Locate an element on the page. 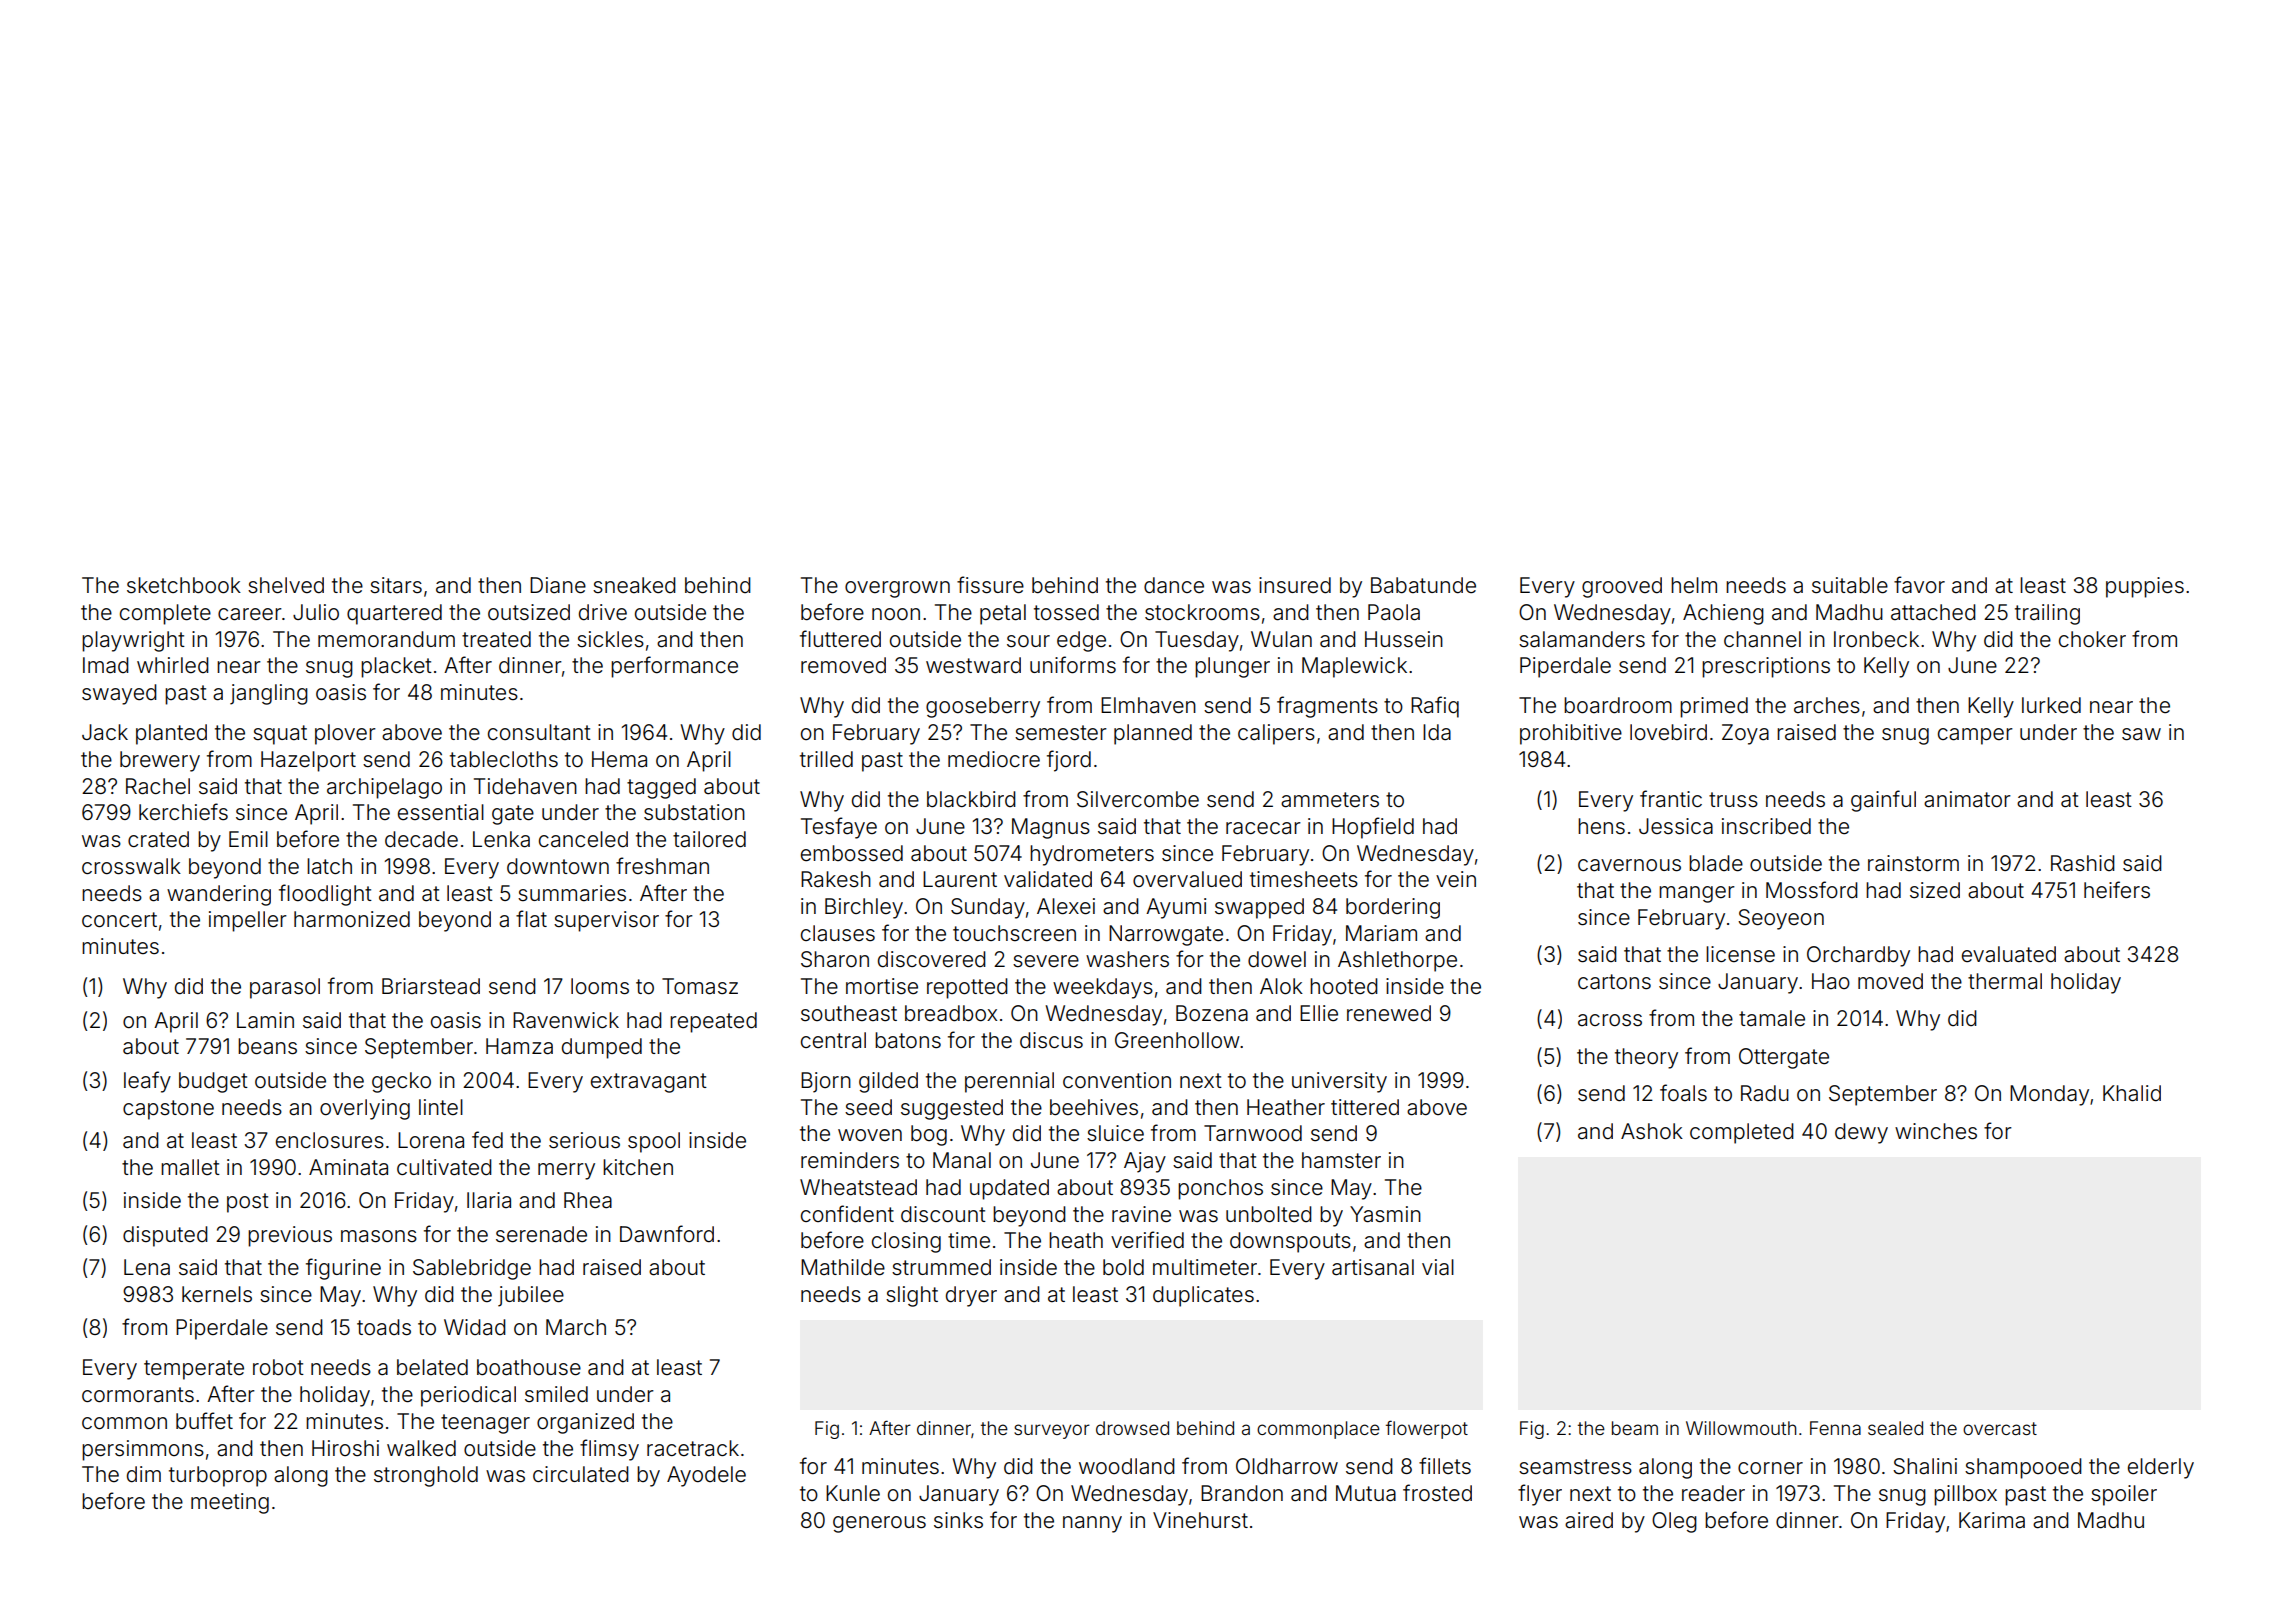 This page has height=1614, width=2282. generous is located at coordinates (879, 1524).
